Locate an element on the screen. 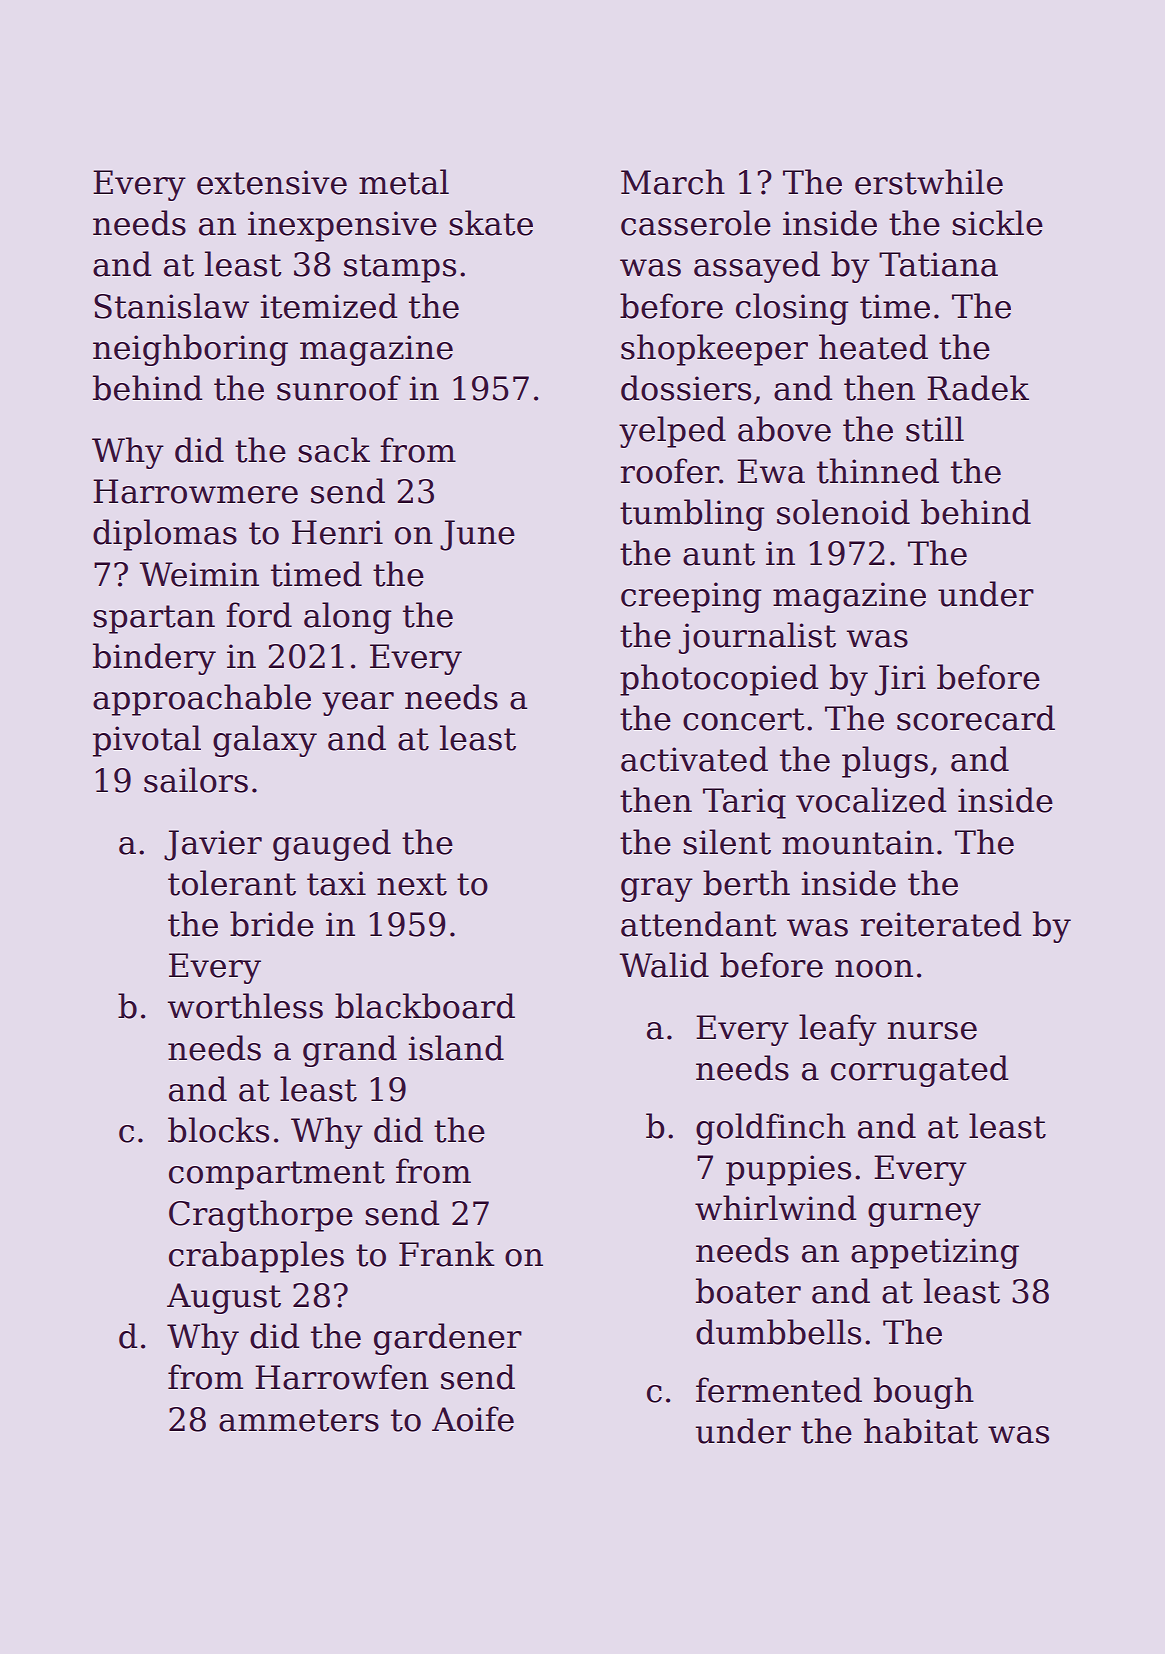  erstwhile is located at coordinates (929, 182).
